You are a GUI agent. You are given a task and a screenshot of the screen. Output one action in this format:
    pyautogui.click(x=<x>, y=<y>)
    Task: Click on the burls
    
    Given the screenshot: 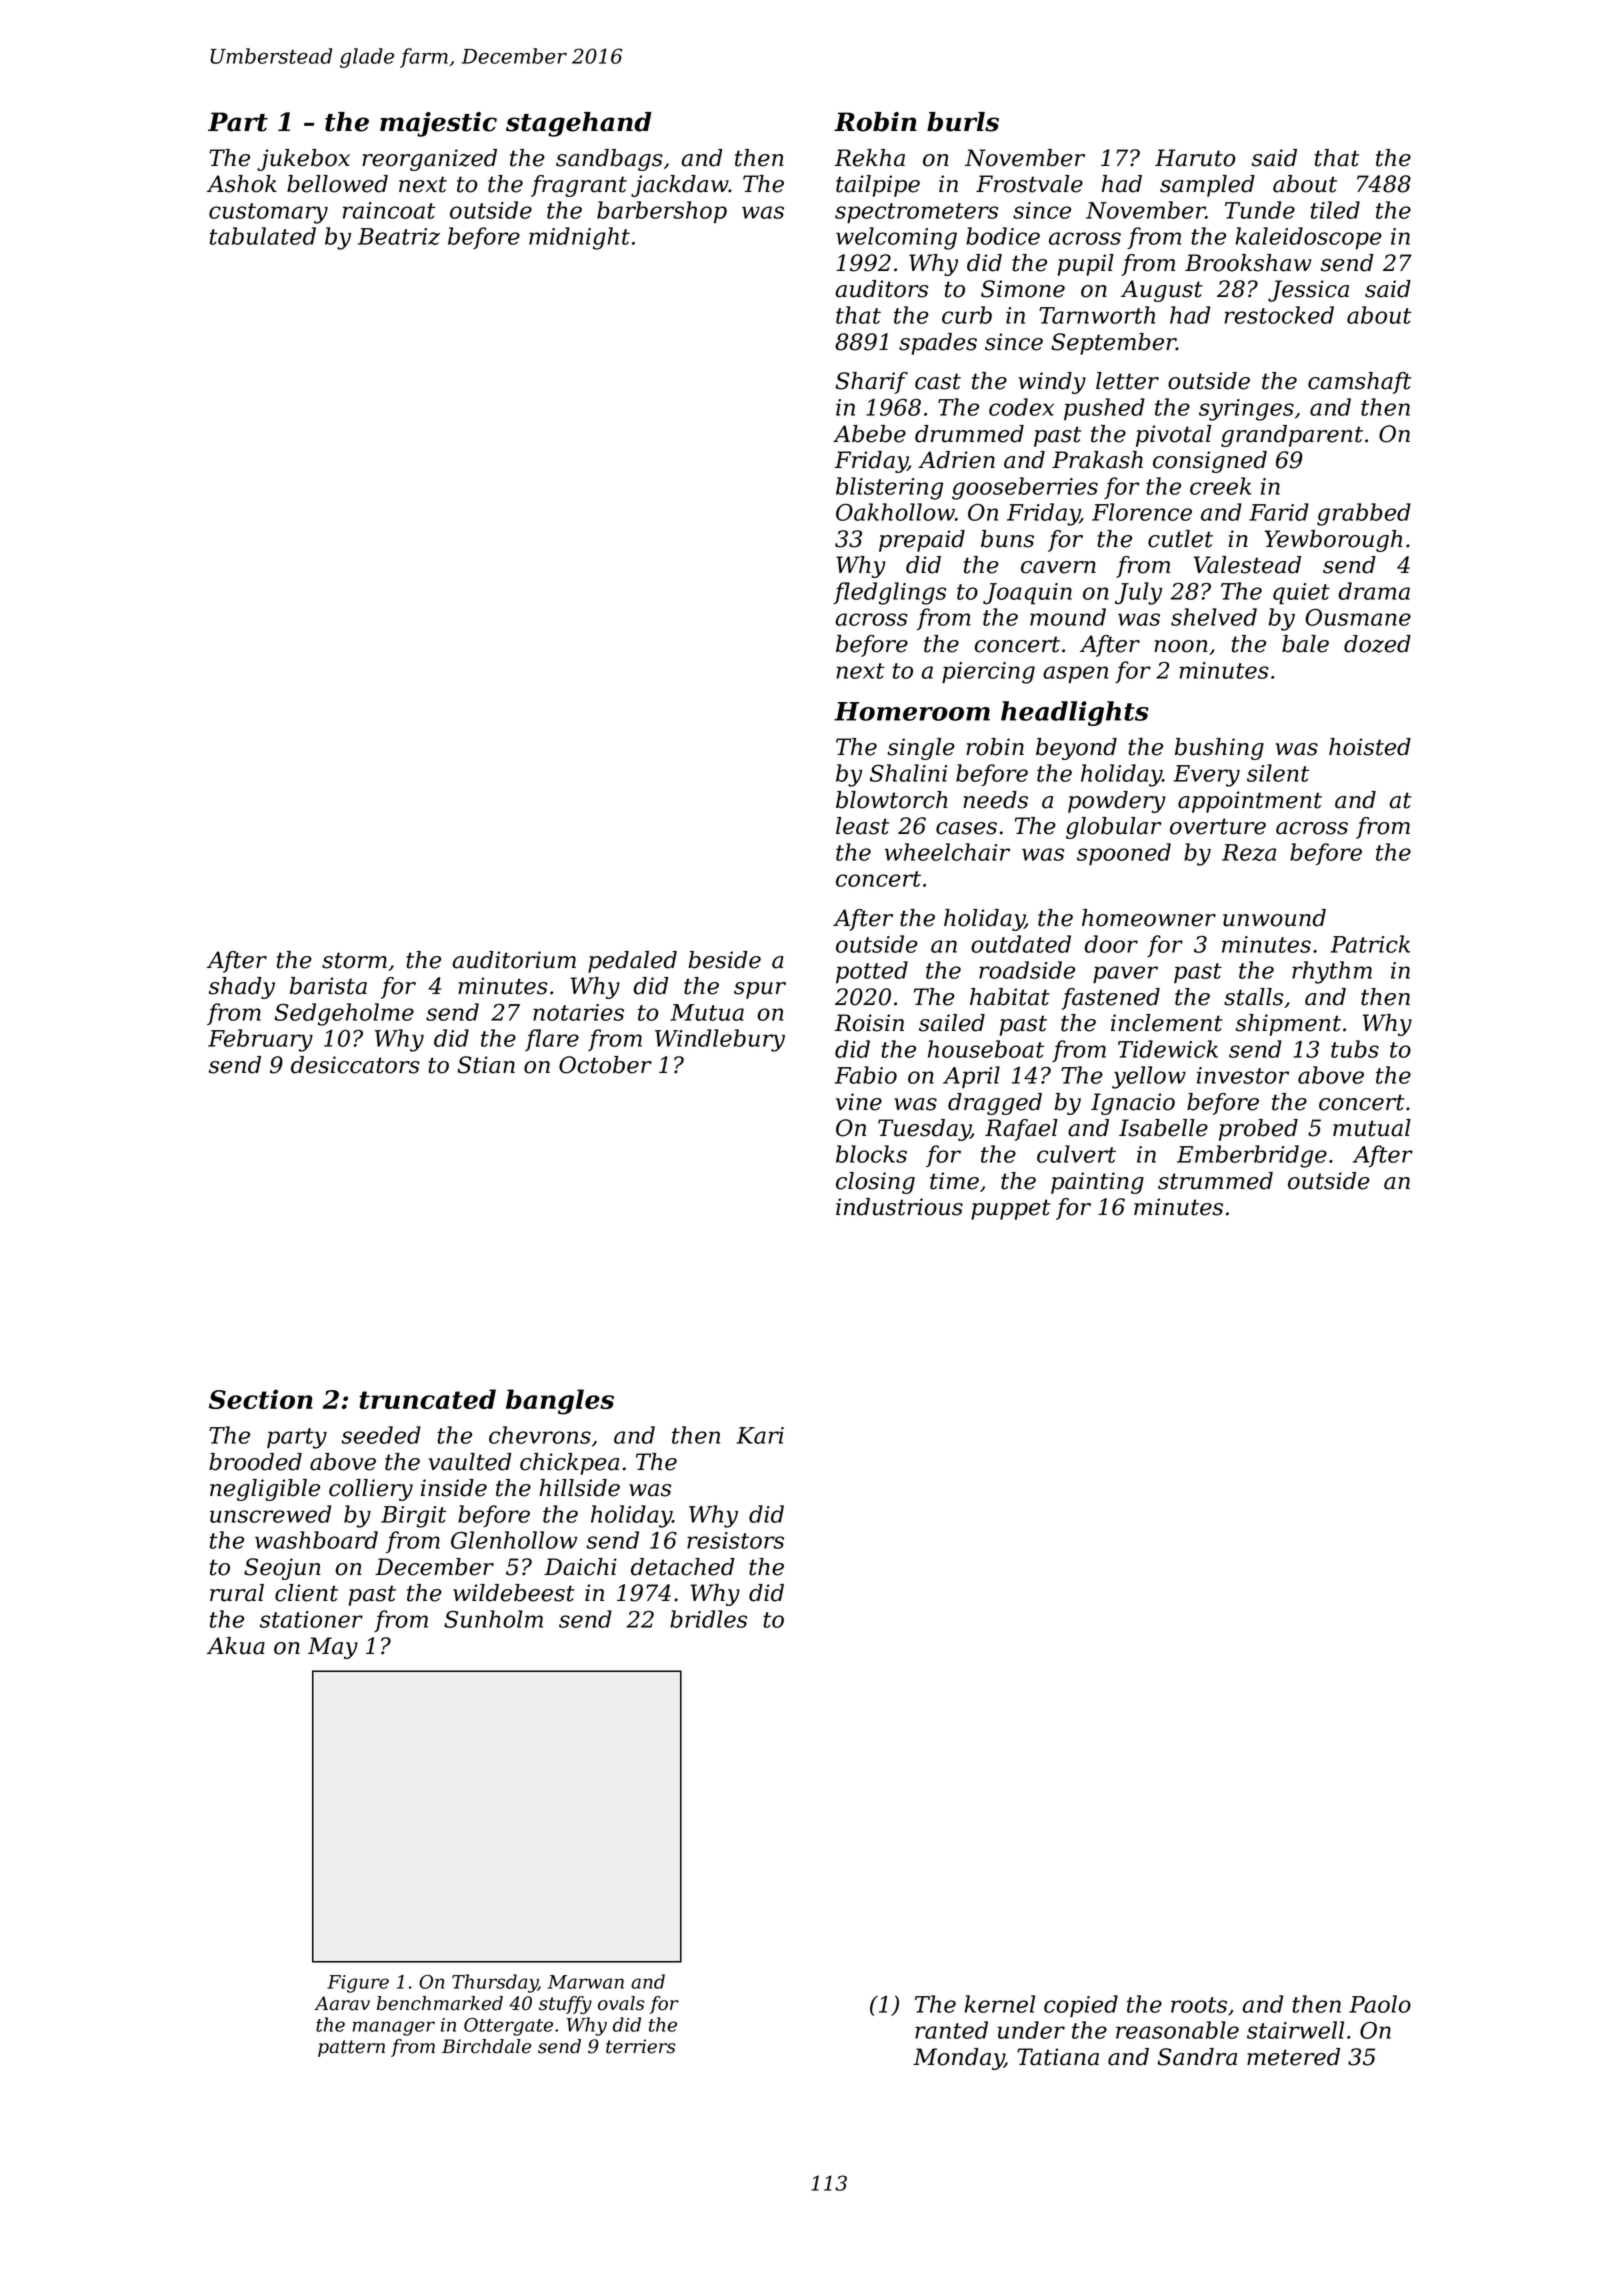 What is the action you would take?
    pyautogui.click(x=963, y=122)
